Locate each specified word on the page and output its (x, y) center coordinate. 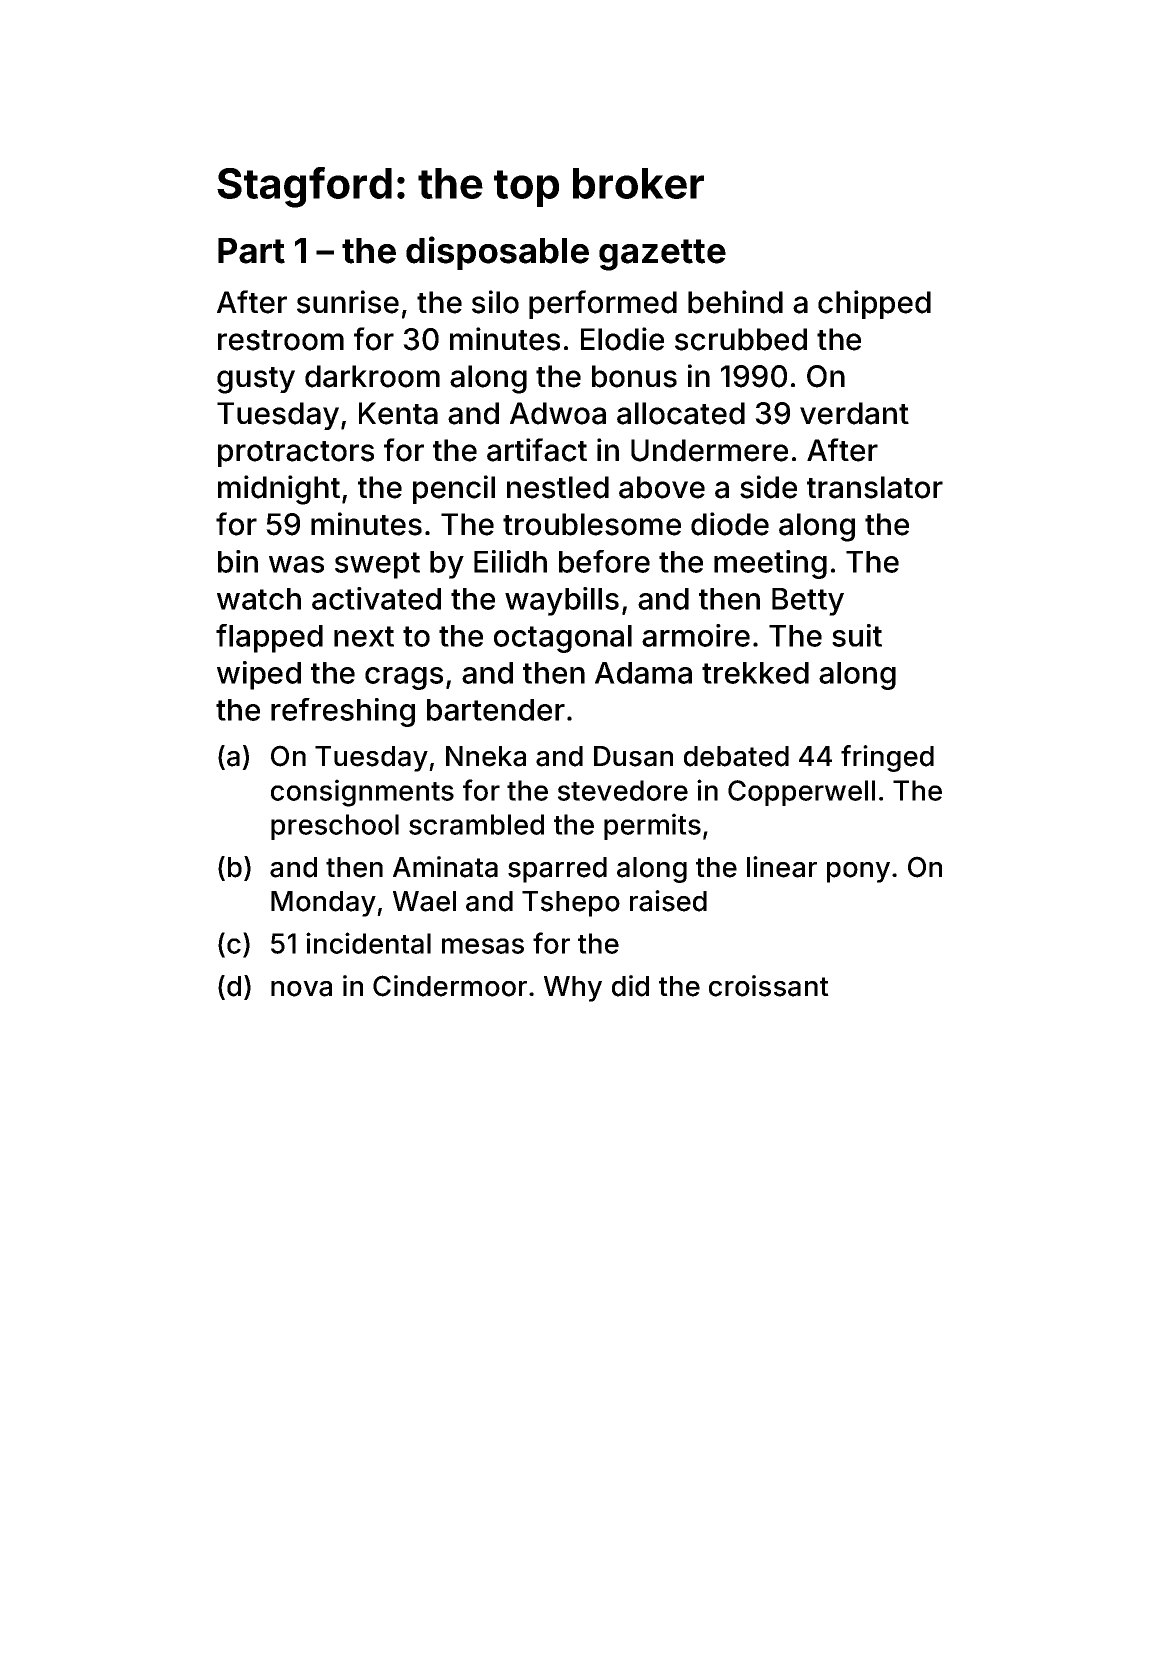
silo (495, 302)
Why (573, 989)
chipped (874, 304)
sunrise (348, 302)
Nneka (486, 756)
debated (736, 756)
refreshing (343, 712)
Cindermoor (450, 986)
